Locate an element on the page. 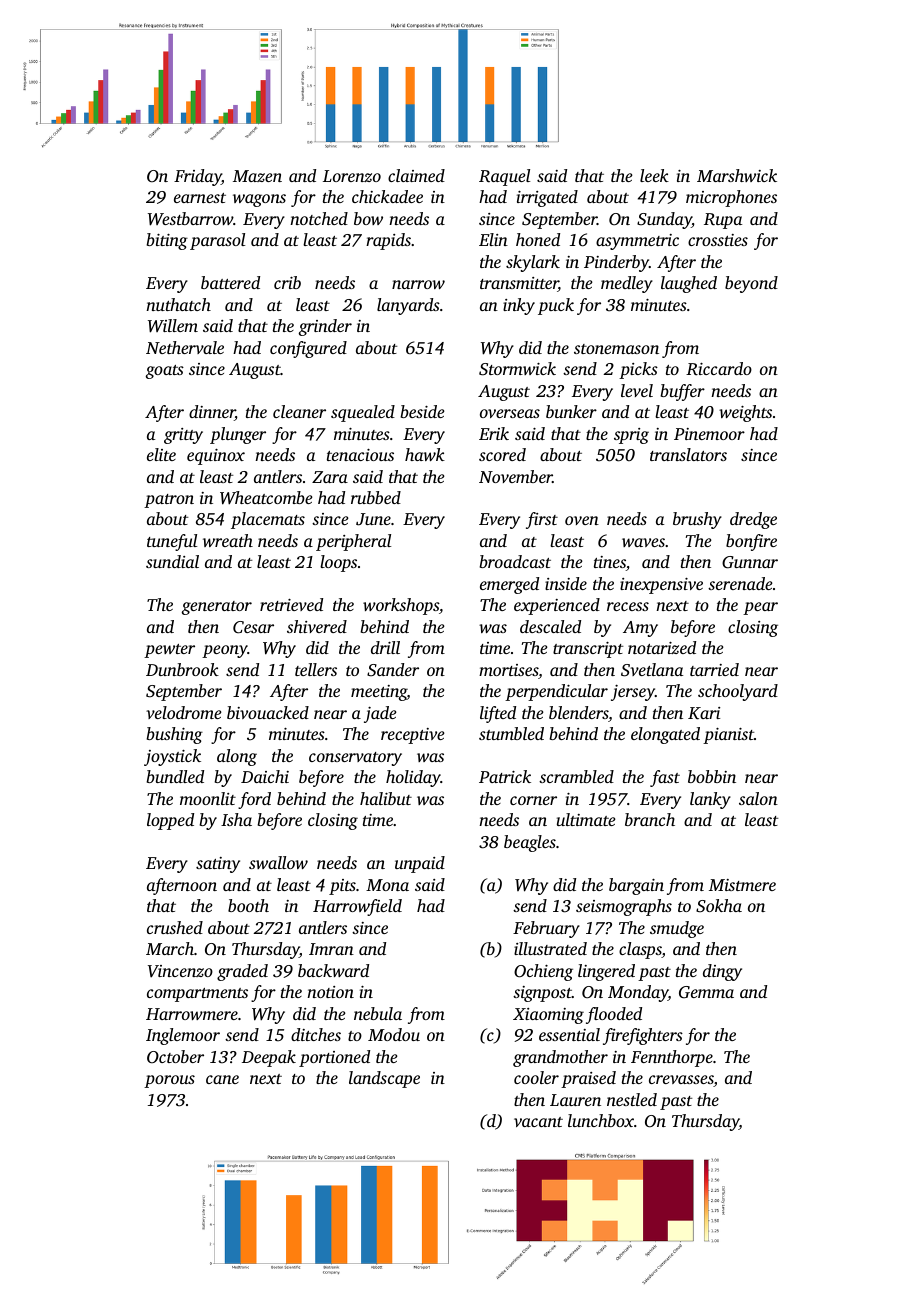 This image has width=924, height=1311. tellers is located at coordinates (316, 669).
